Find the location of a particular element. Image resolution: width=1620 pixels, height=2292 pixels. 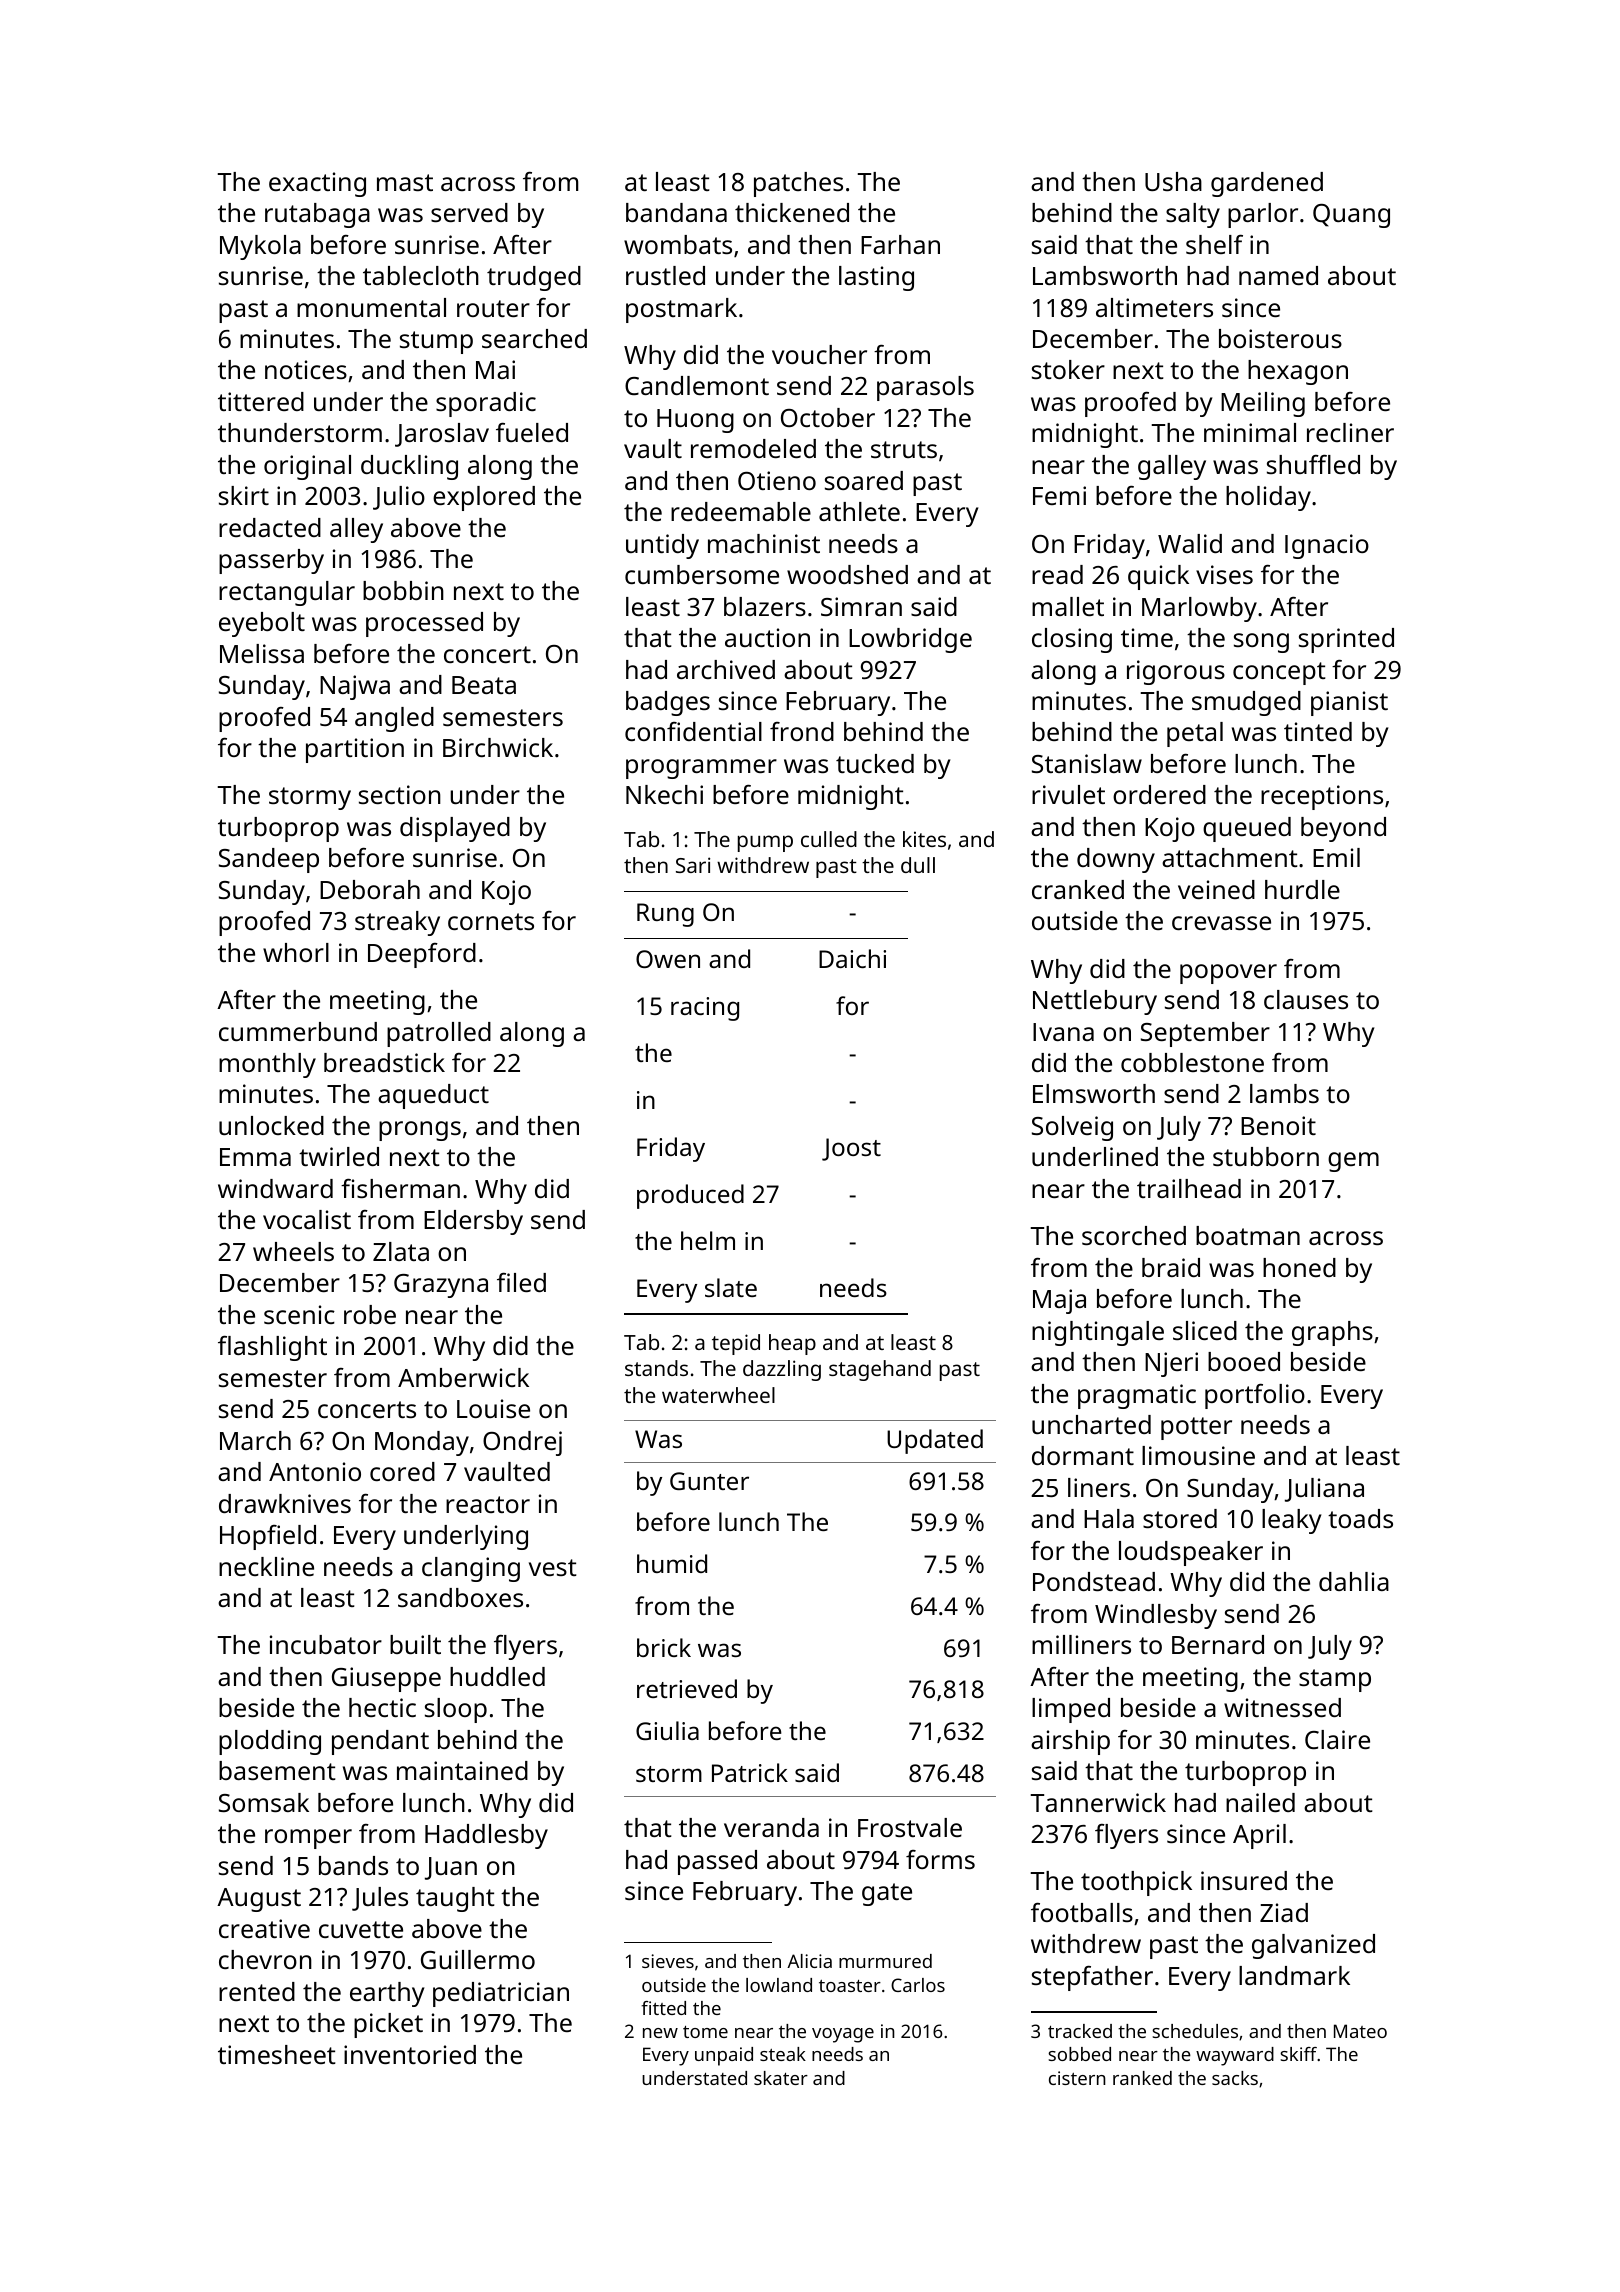

Candlemont is located at coordinates (697, 385).
